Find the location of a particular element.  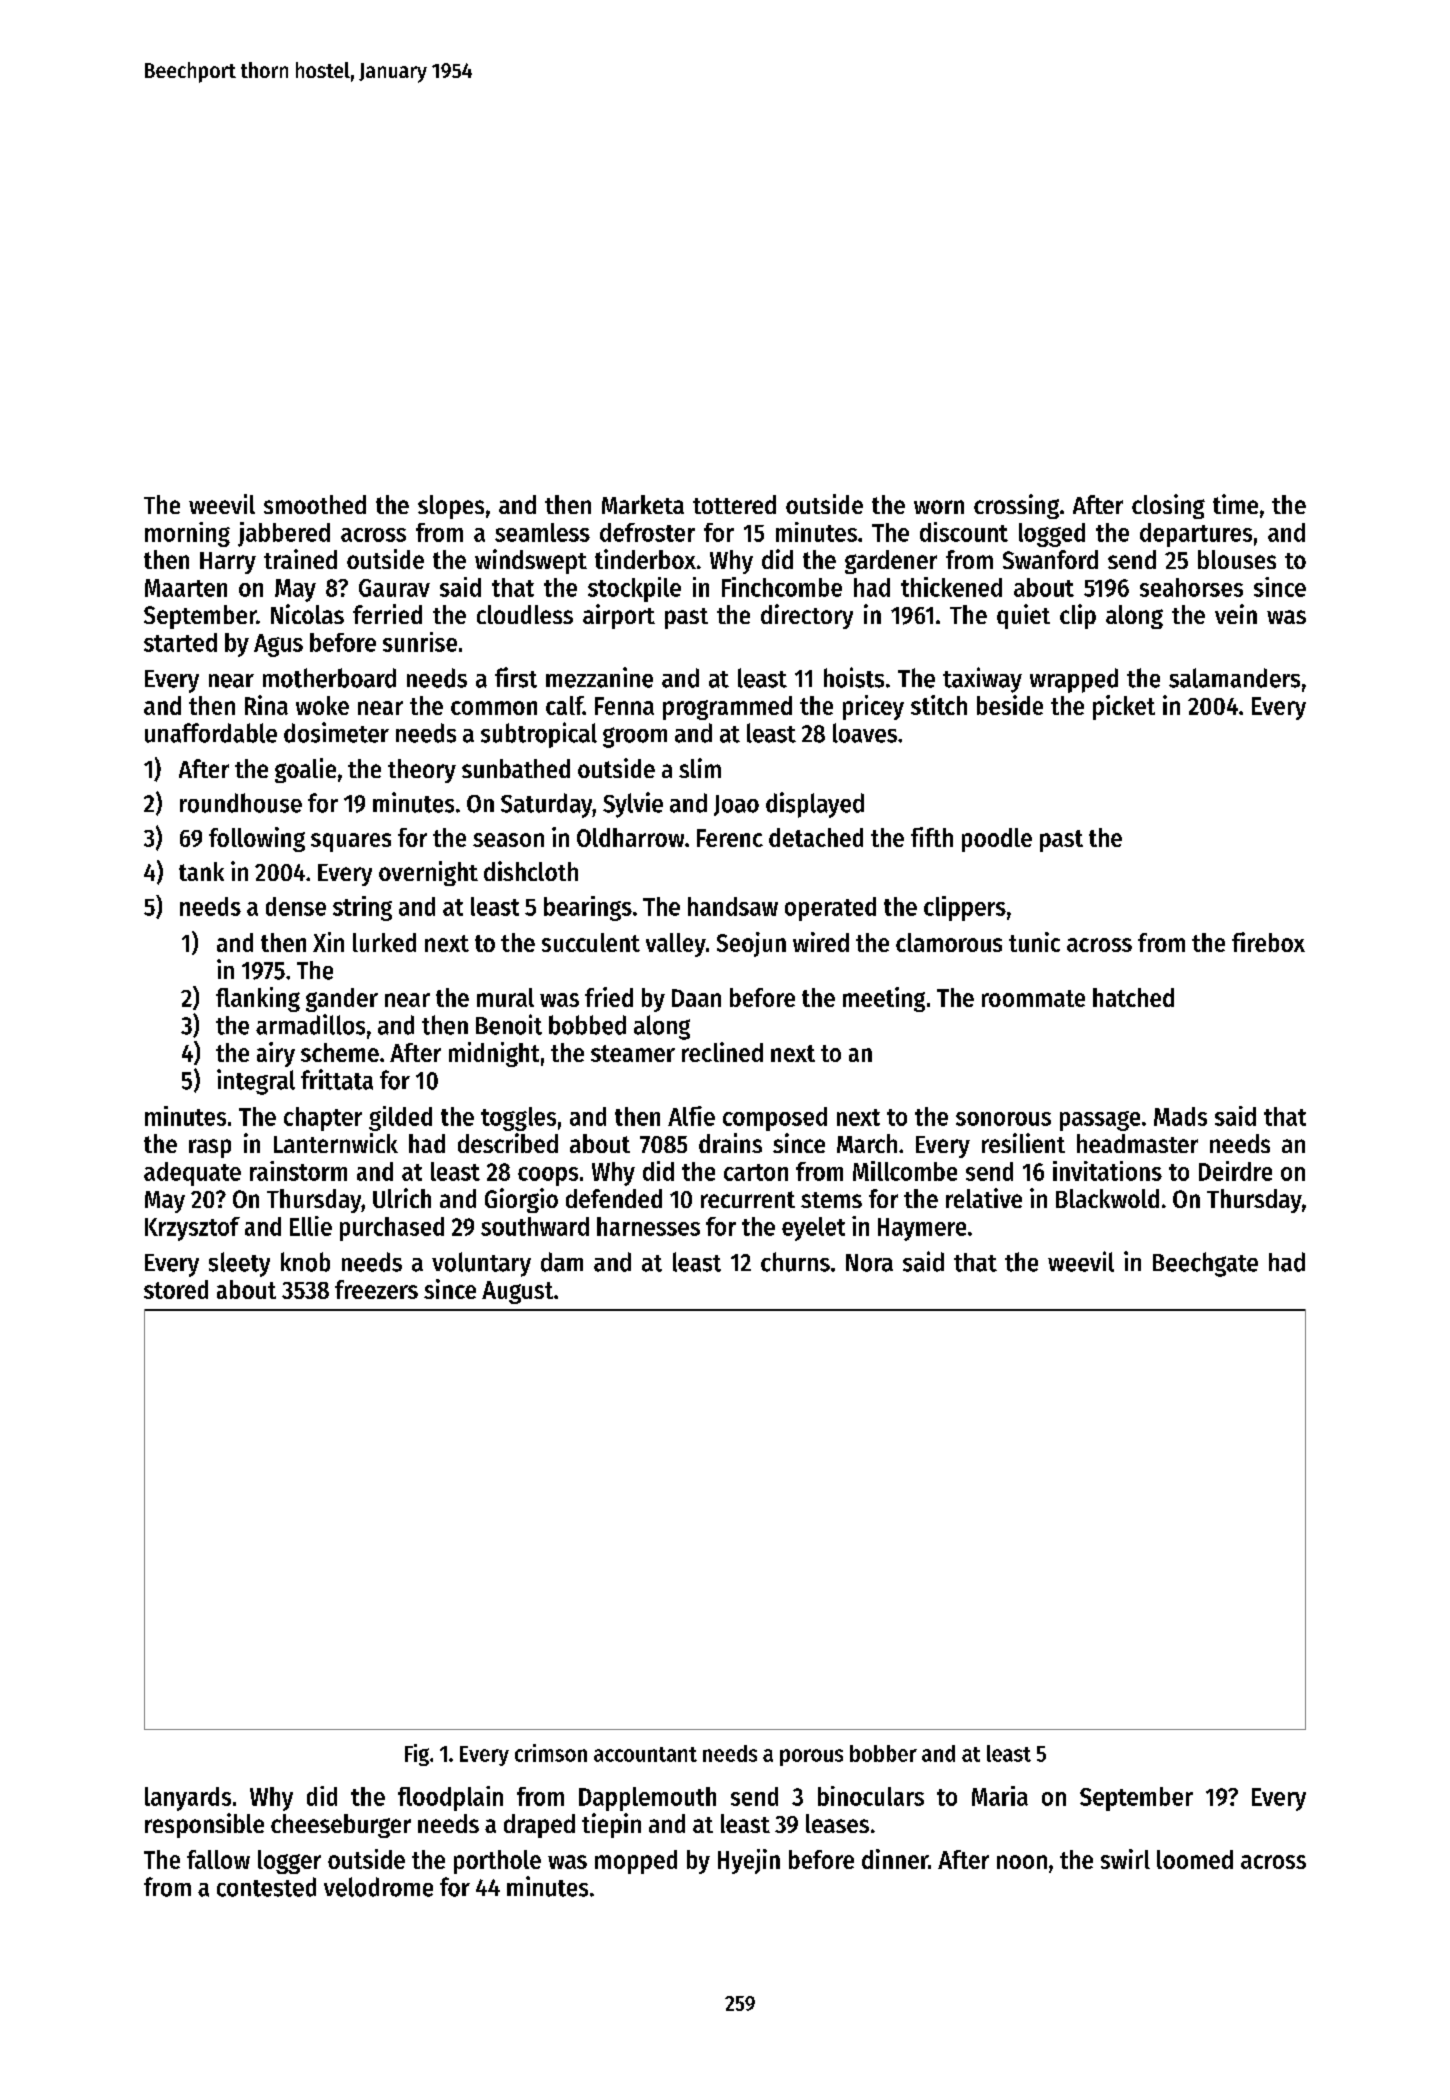

meeting is located at coordinates (884, 999).
